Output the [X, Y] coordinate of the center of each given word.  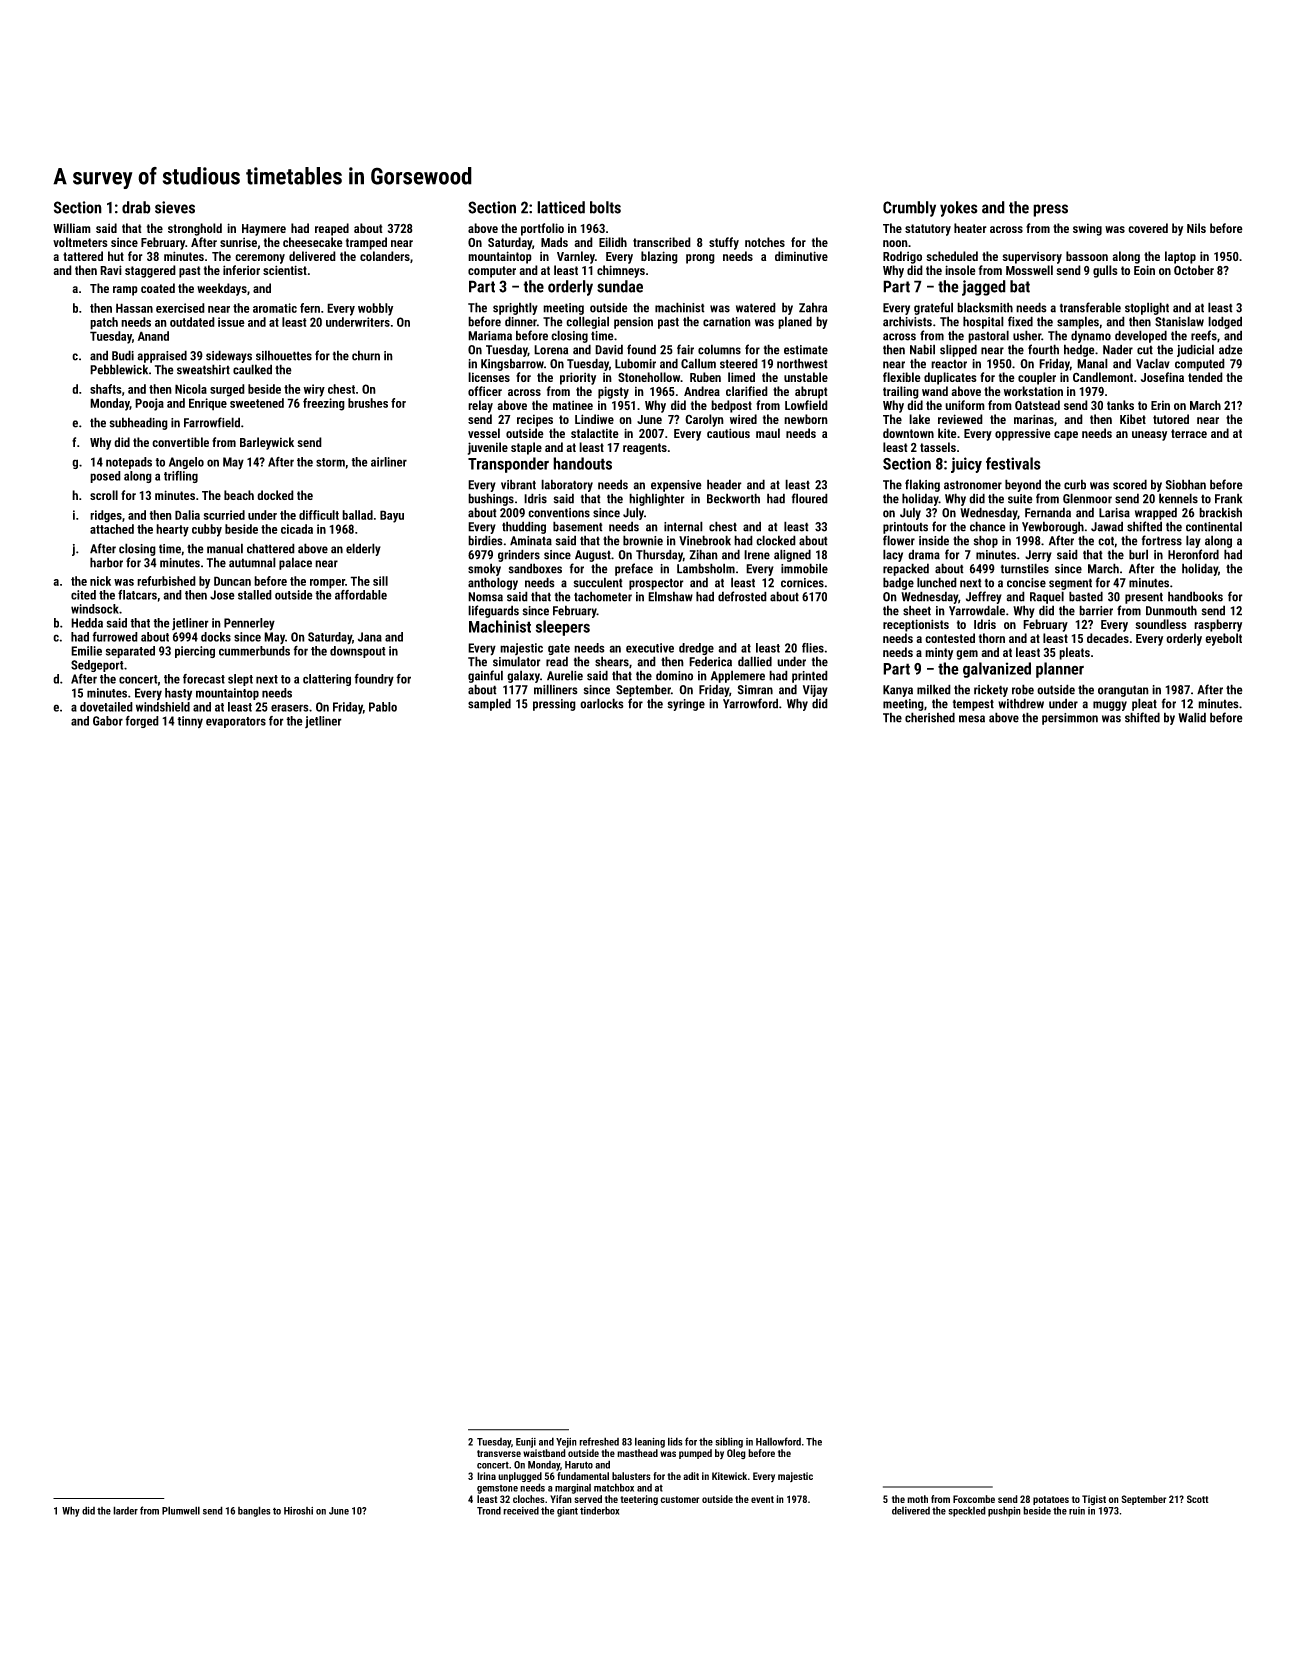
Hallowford [778, 1441]
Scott [1198, 1499]
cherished [930, 717]
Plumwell [181, 1510]
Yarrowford [750, 703]
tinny [190, 722]
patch [104, 323]
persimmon [1070, 719]
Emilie [86, 651]
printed [810, 676]
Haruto [579, 1465]
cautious [728, 433]
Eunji [526, 1443]
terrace [1189, 433]
